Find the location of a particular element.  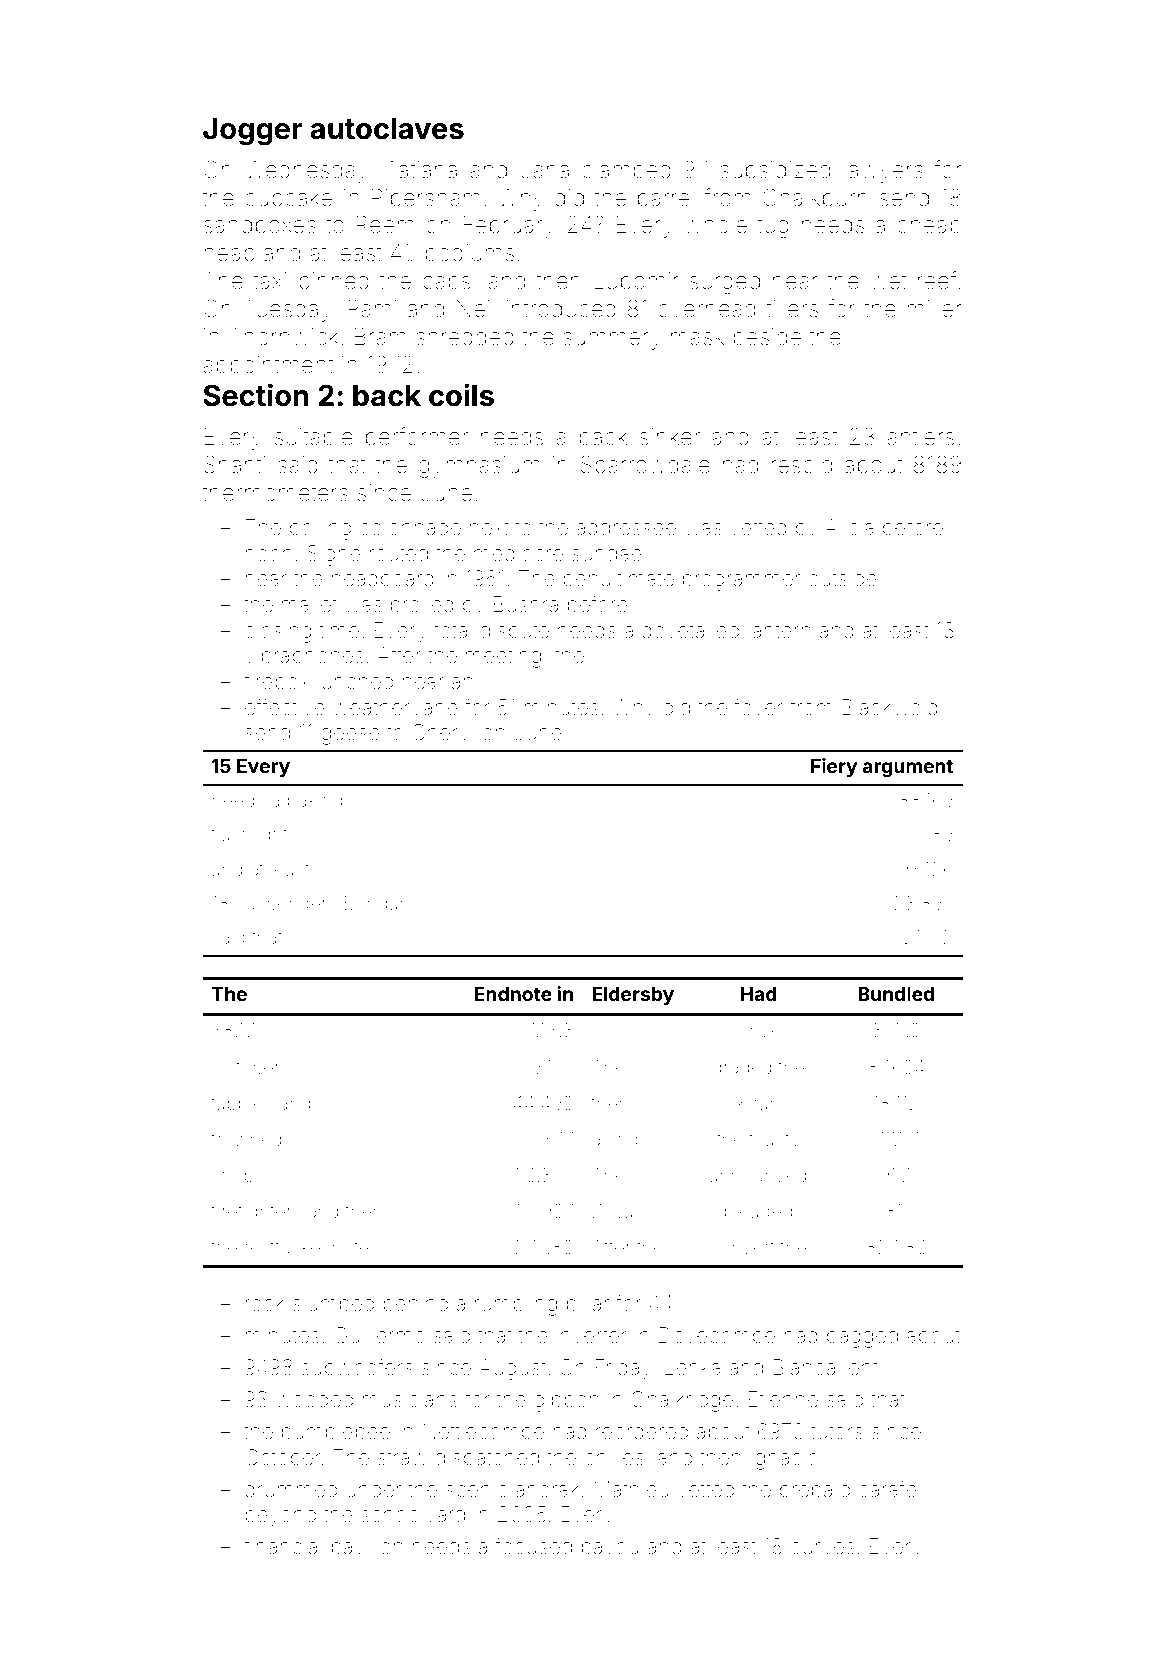

reef is located at coordinates (937, 280).
